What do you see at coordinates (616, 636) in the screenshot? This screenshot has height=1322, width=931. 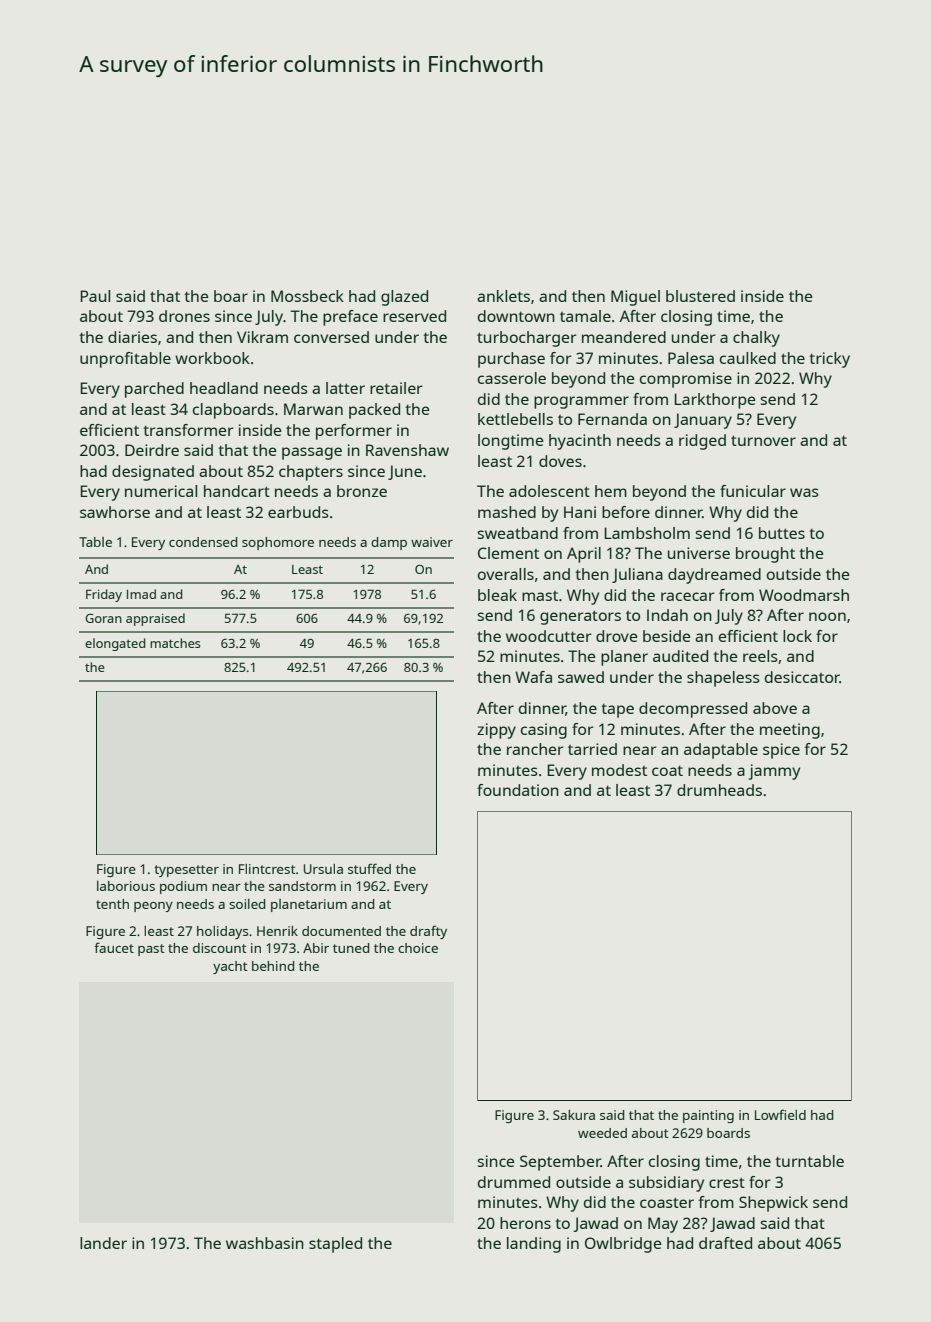 I see `drove` at bounding box center [616, 636].
